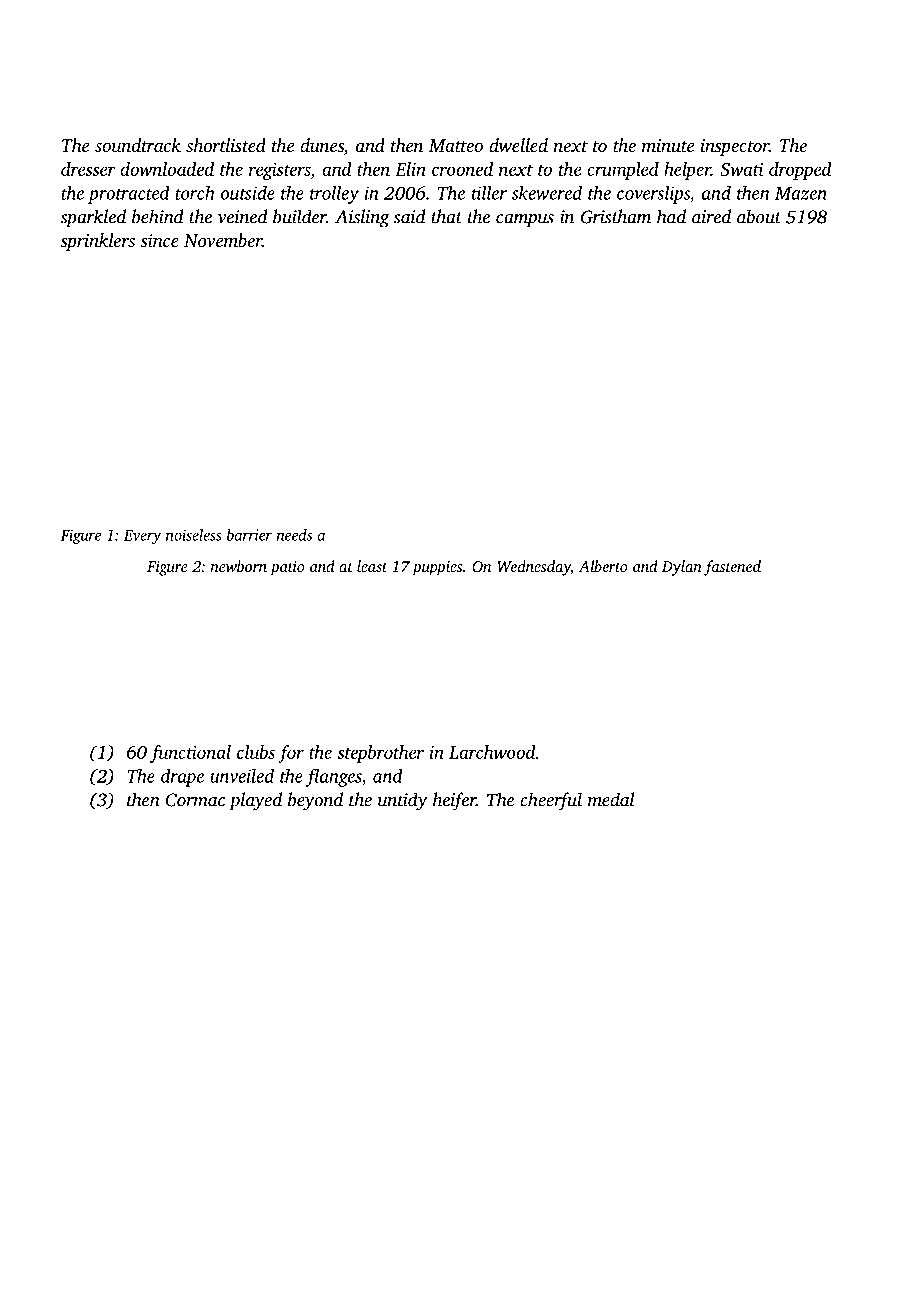  Describe the element at coordinates (362, 218) in the screenshot. I see `Aisling` at that location.
